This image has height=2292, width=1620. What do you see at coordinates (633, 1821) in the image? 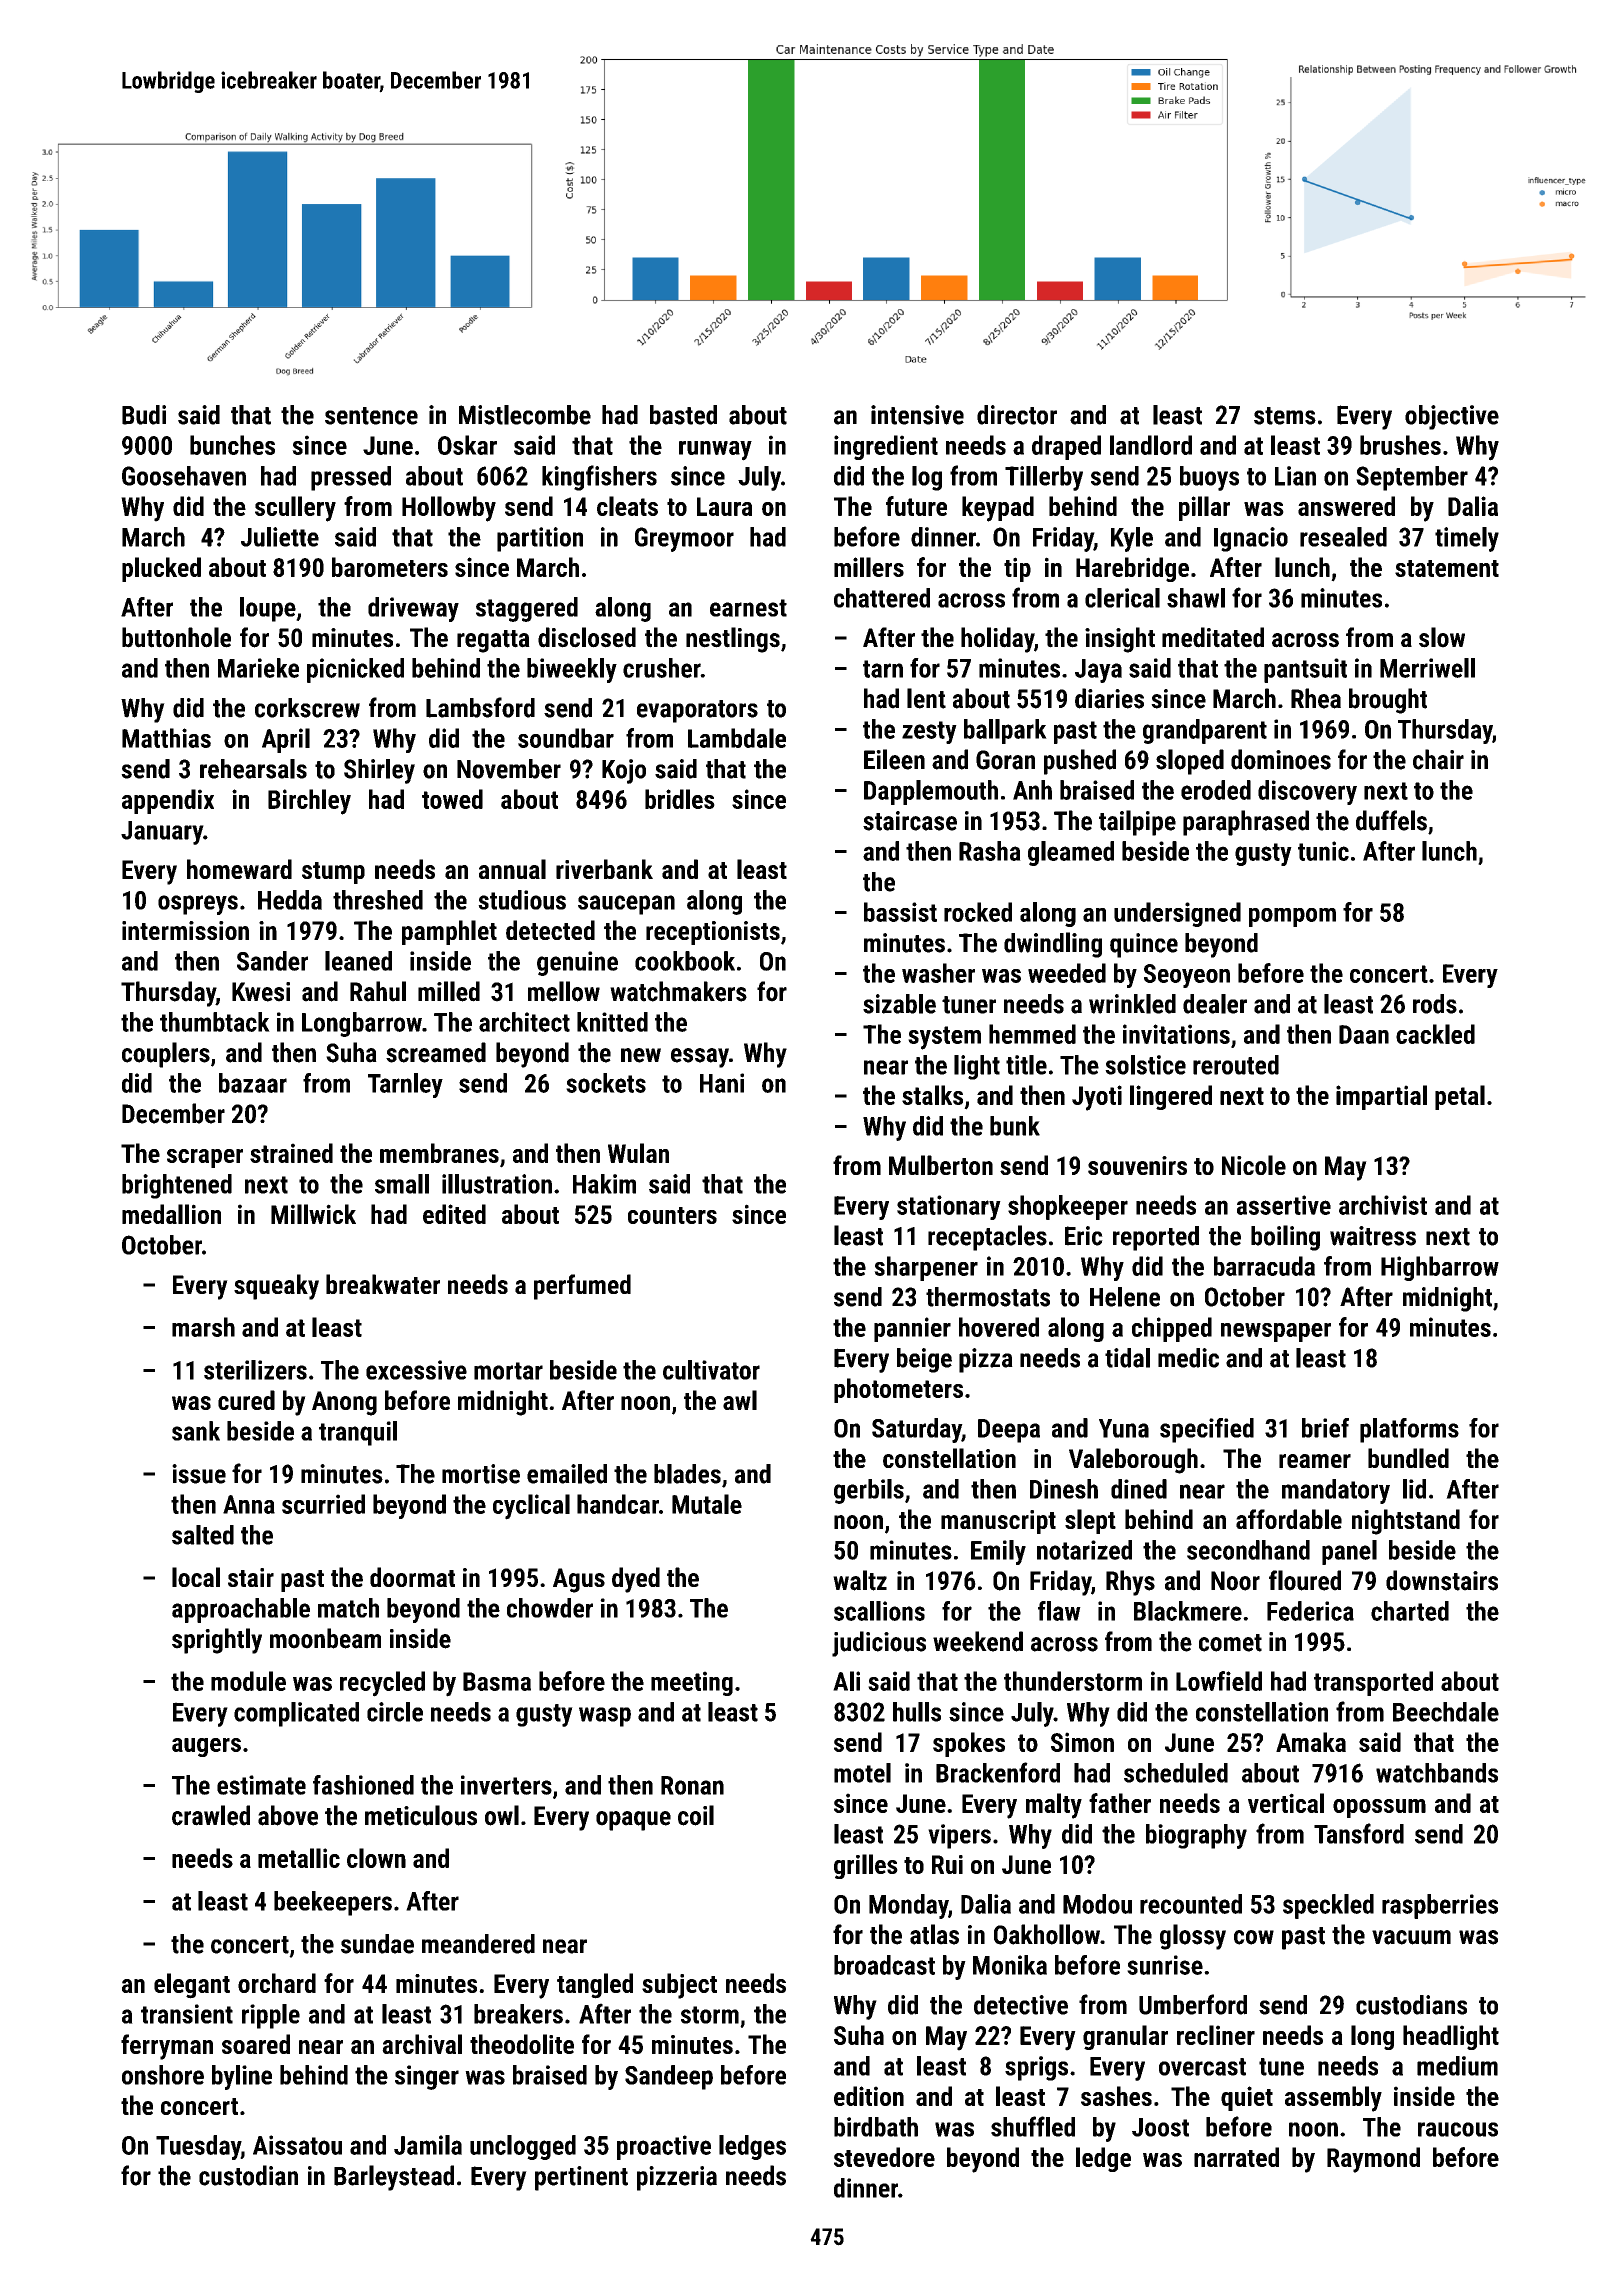
I see `opaque` at bounding box center [633, 1821].
